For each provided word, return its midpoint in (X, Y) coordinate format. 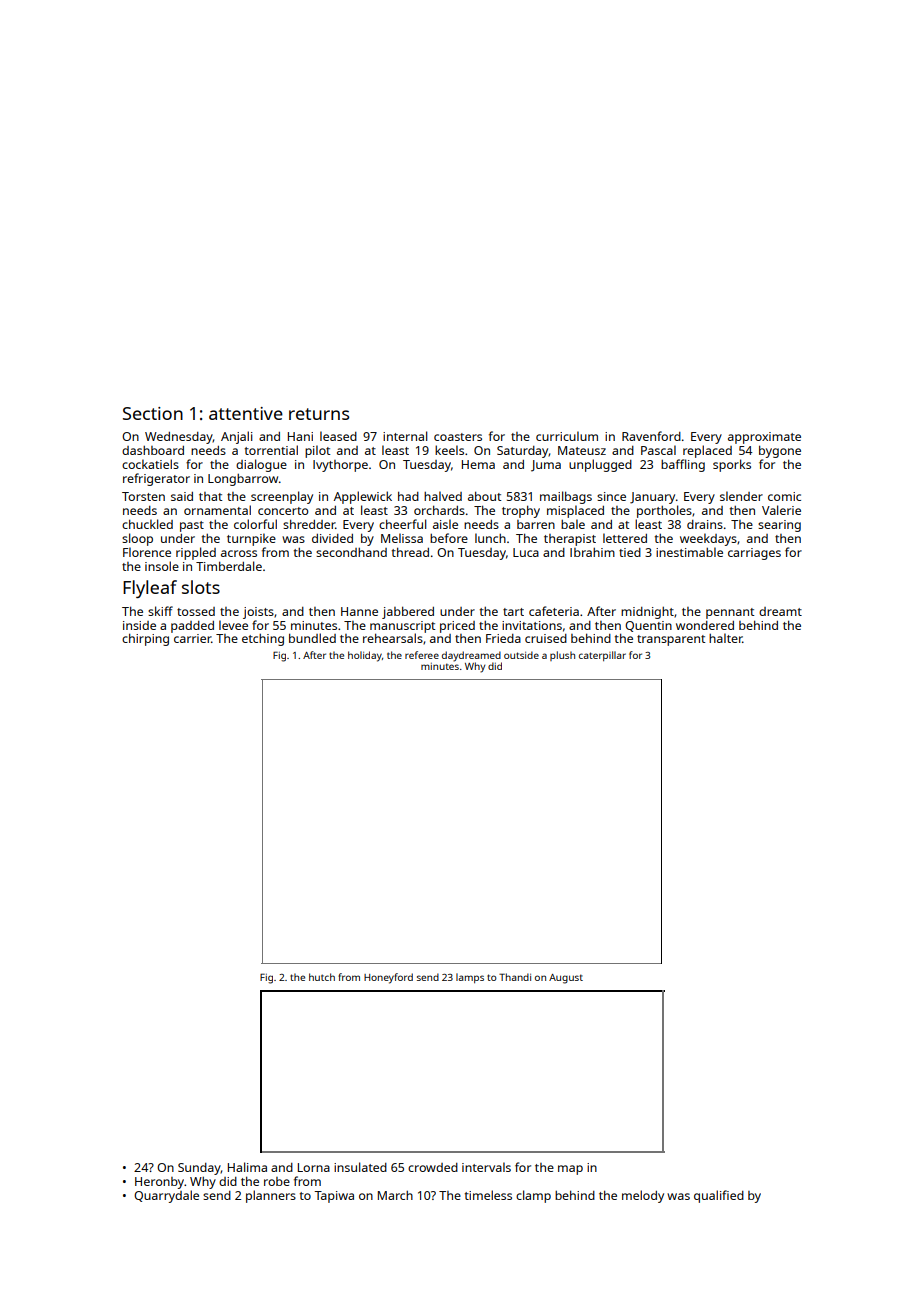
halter (726, 638)
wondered (705, 625)
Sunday (199, 1169)
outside (521, 655)
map (570, 1170)
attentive (246, 413)
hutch (322, 977)
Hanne (359, 611)
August (566, 979)
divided (332, 538)
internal (405, 436)
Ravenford (651, 436)
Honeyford (388, 978)
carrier (192, 638)
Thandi (515, 977)
